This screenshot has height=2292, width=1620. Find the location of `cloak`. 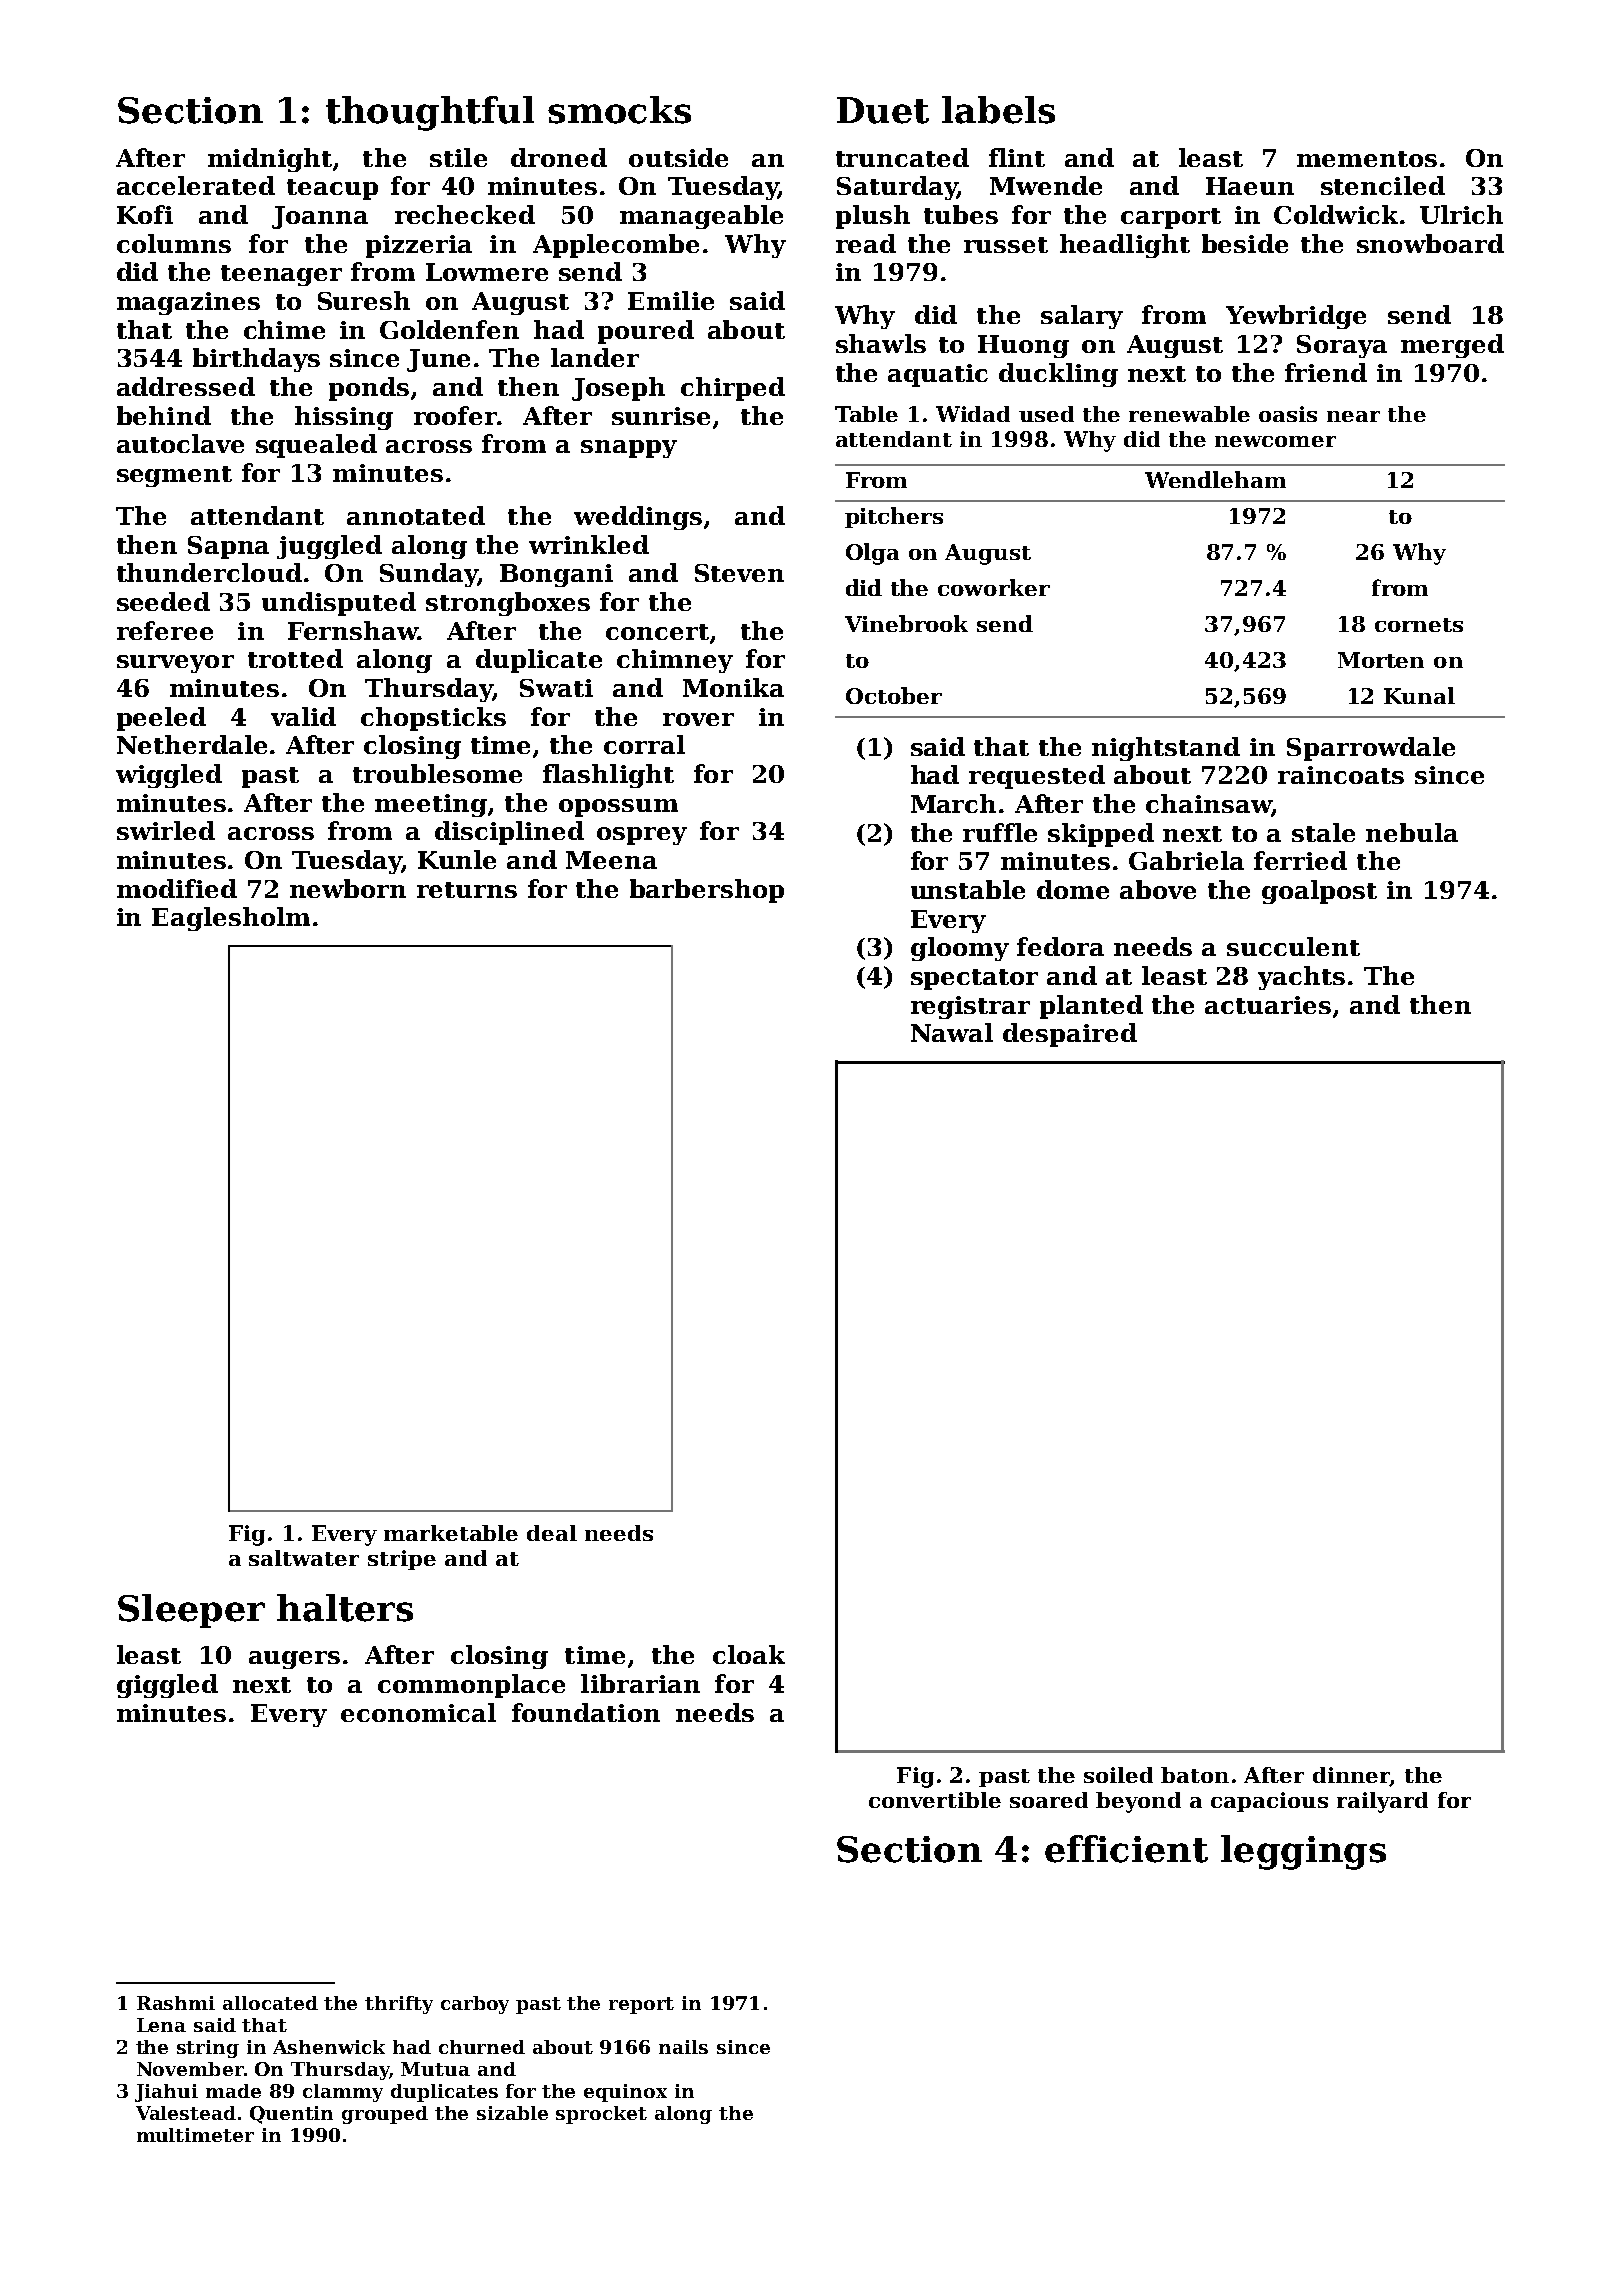

cloak is located at coordinates (749, 1654).
